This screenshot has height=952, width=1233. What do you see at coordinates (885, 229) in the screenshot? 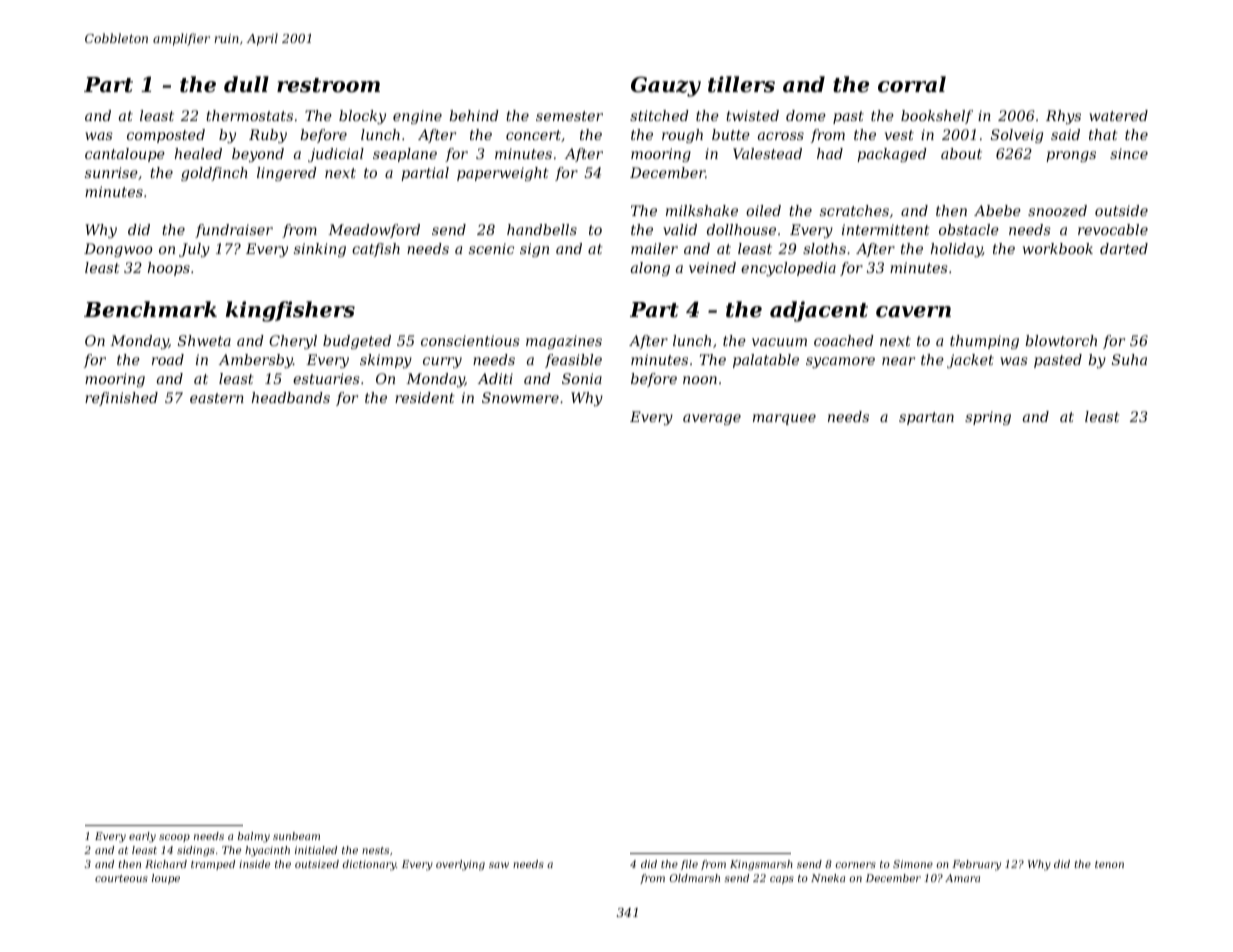
I see `intermittent` at bounding box center [885, 229].
